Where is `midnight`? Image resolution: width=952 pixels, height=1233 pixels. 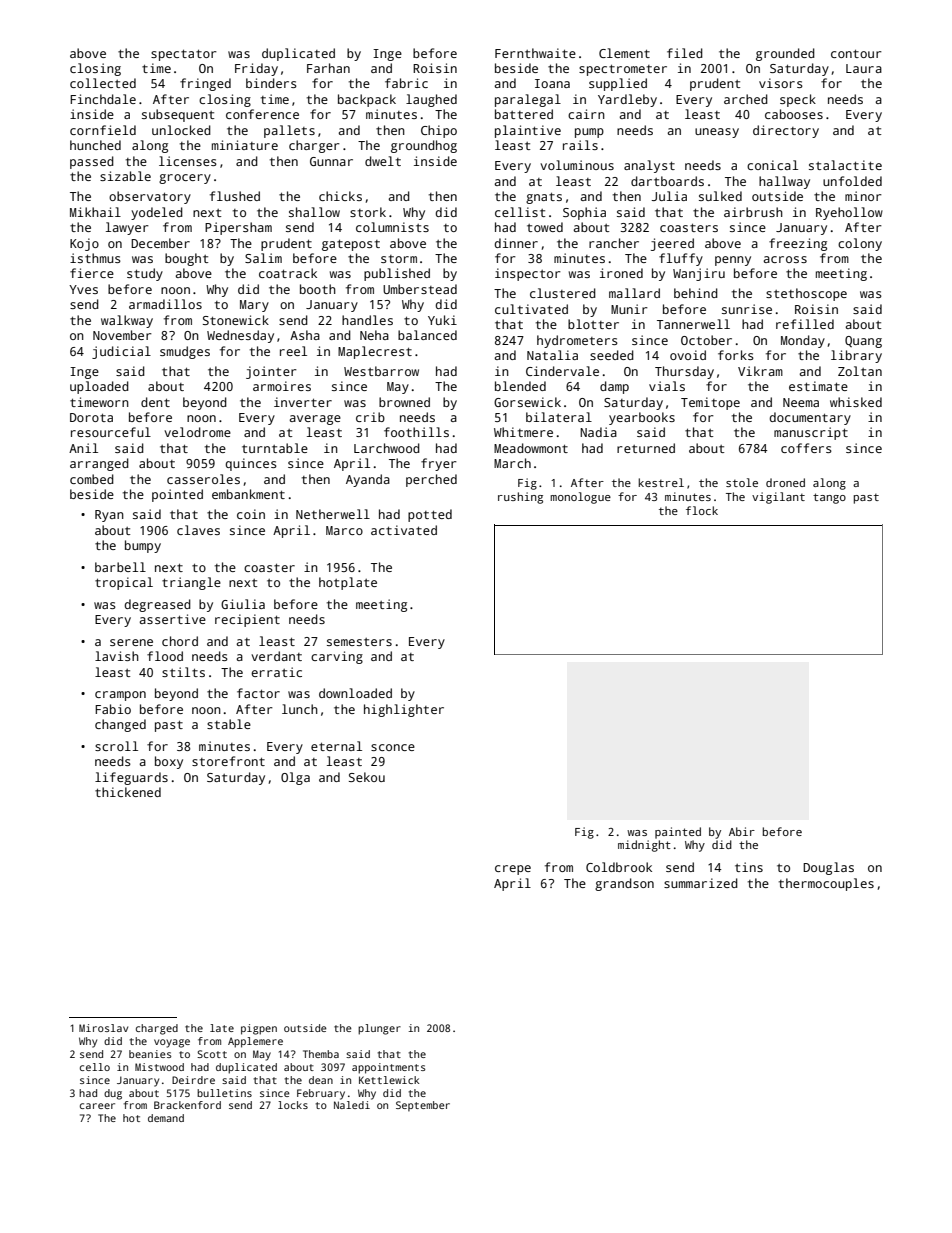
midnight is located at coordinates (644, 846).
